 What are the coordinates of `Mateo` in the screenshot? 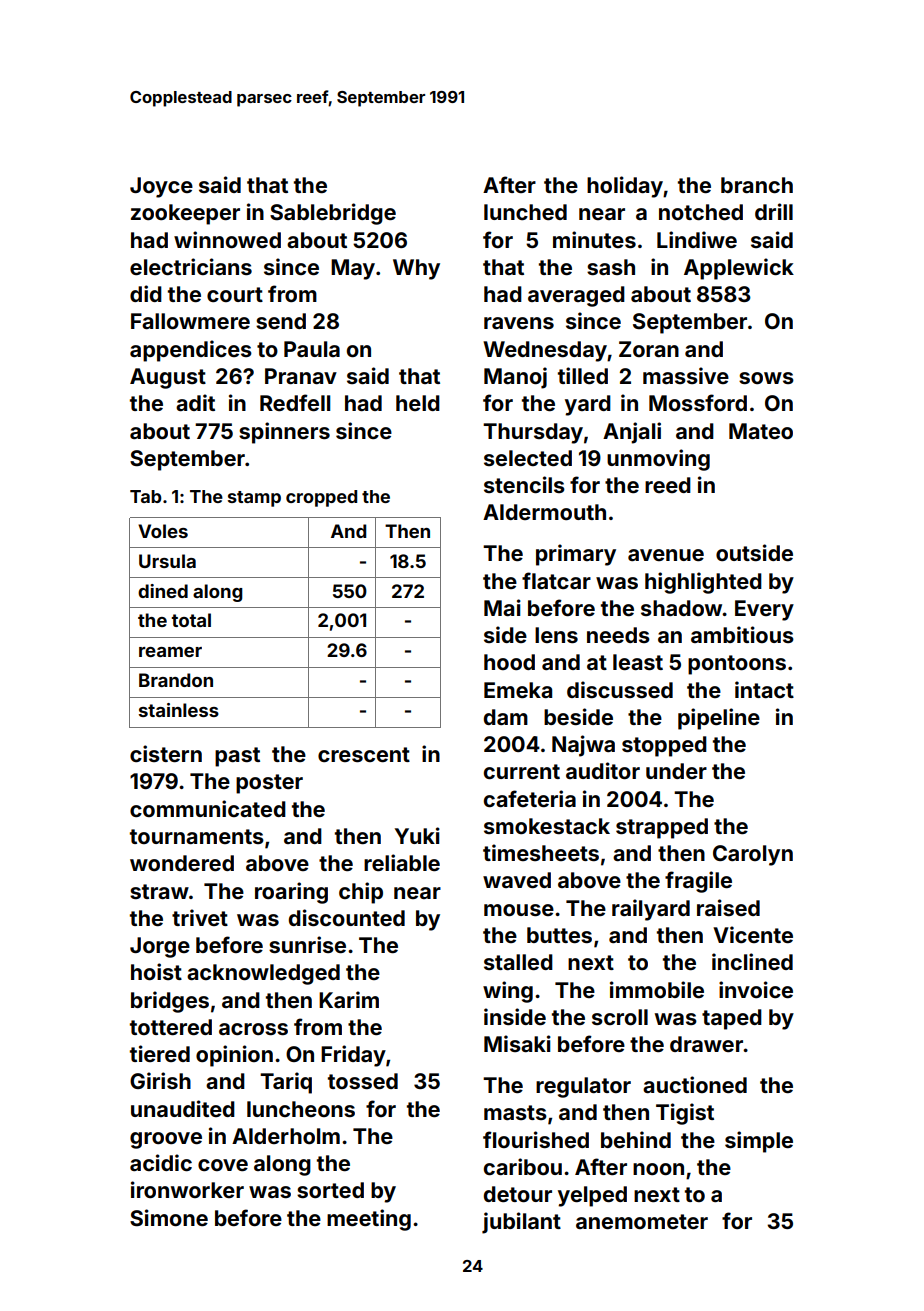 It's located at (761, 431).
